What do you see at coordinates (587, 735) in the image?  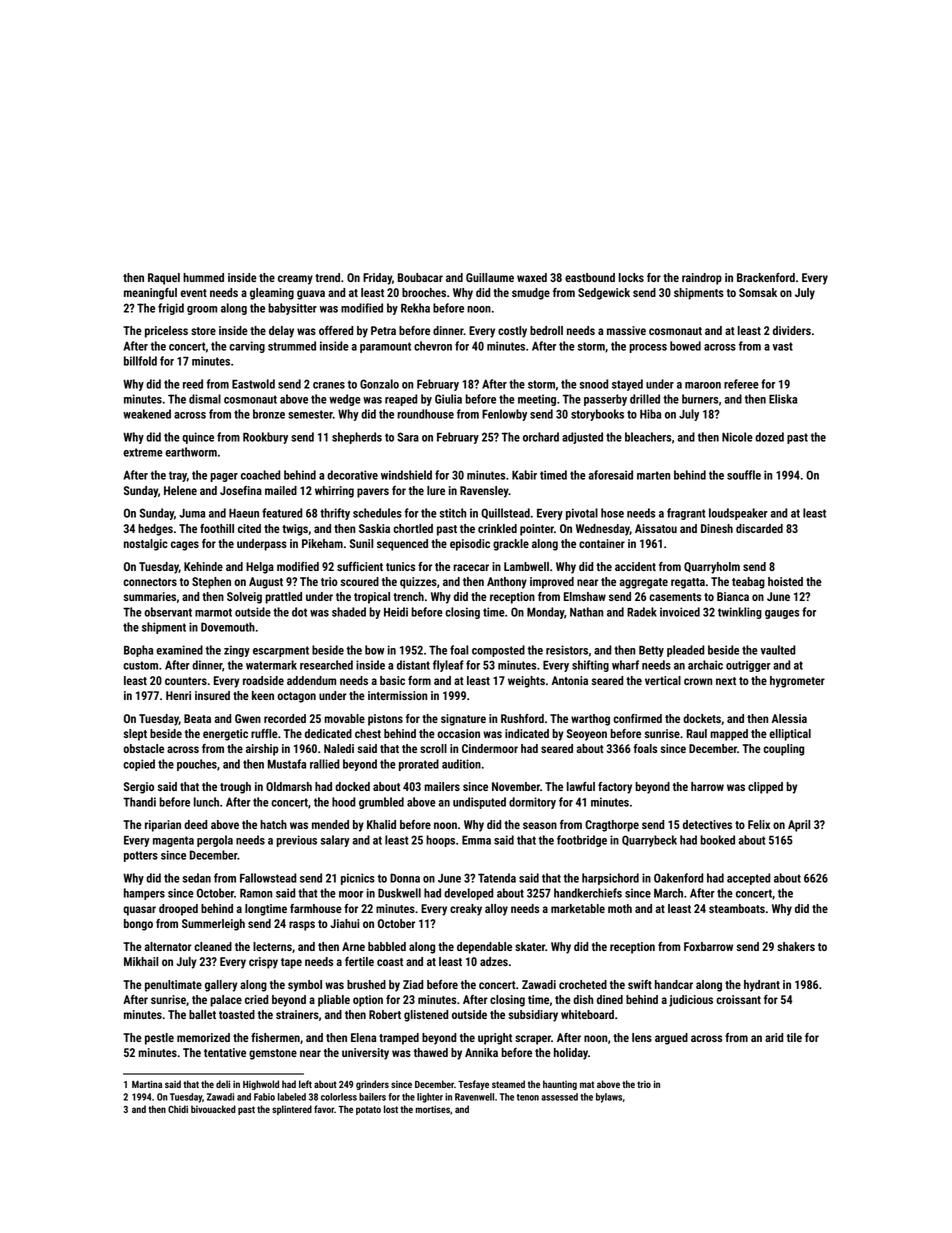 I see `Seoyeon` at bounding box center [587, 735].
